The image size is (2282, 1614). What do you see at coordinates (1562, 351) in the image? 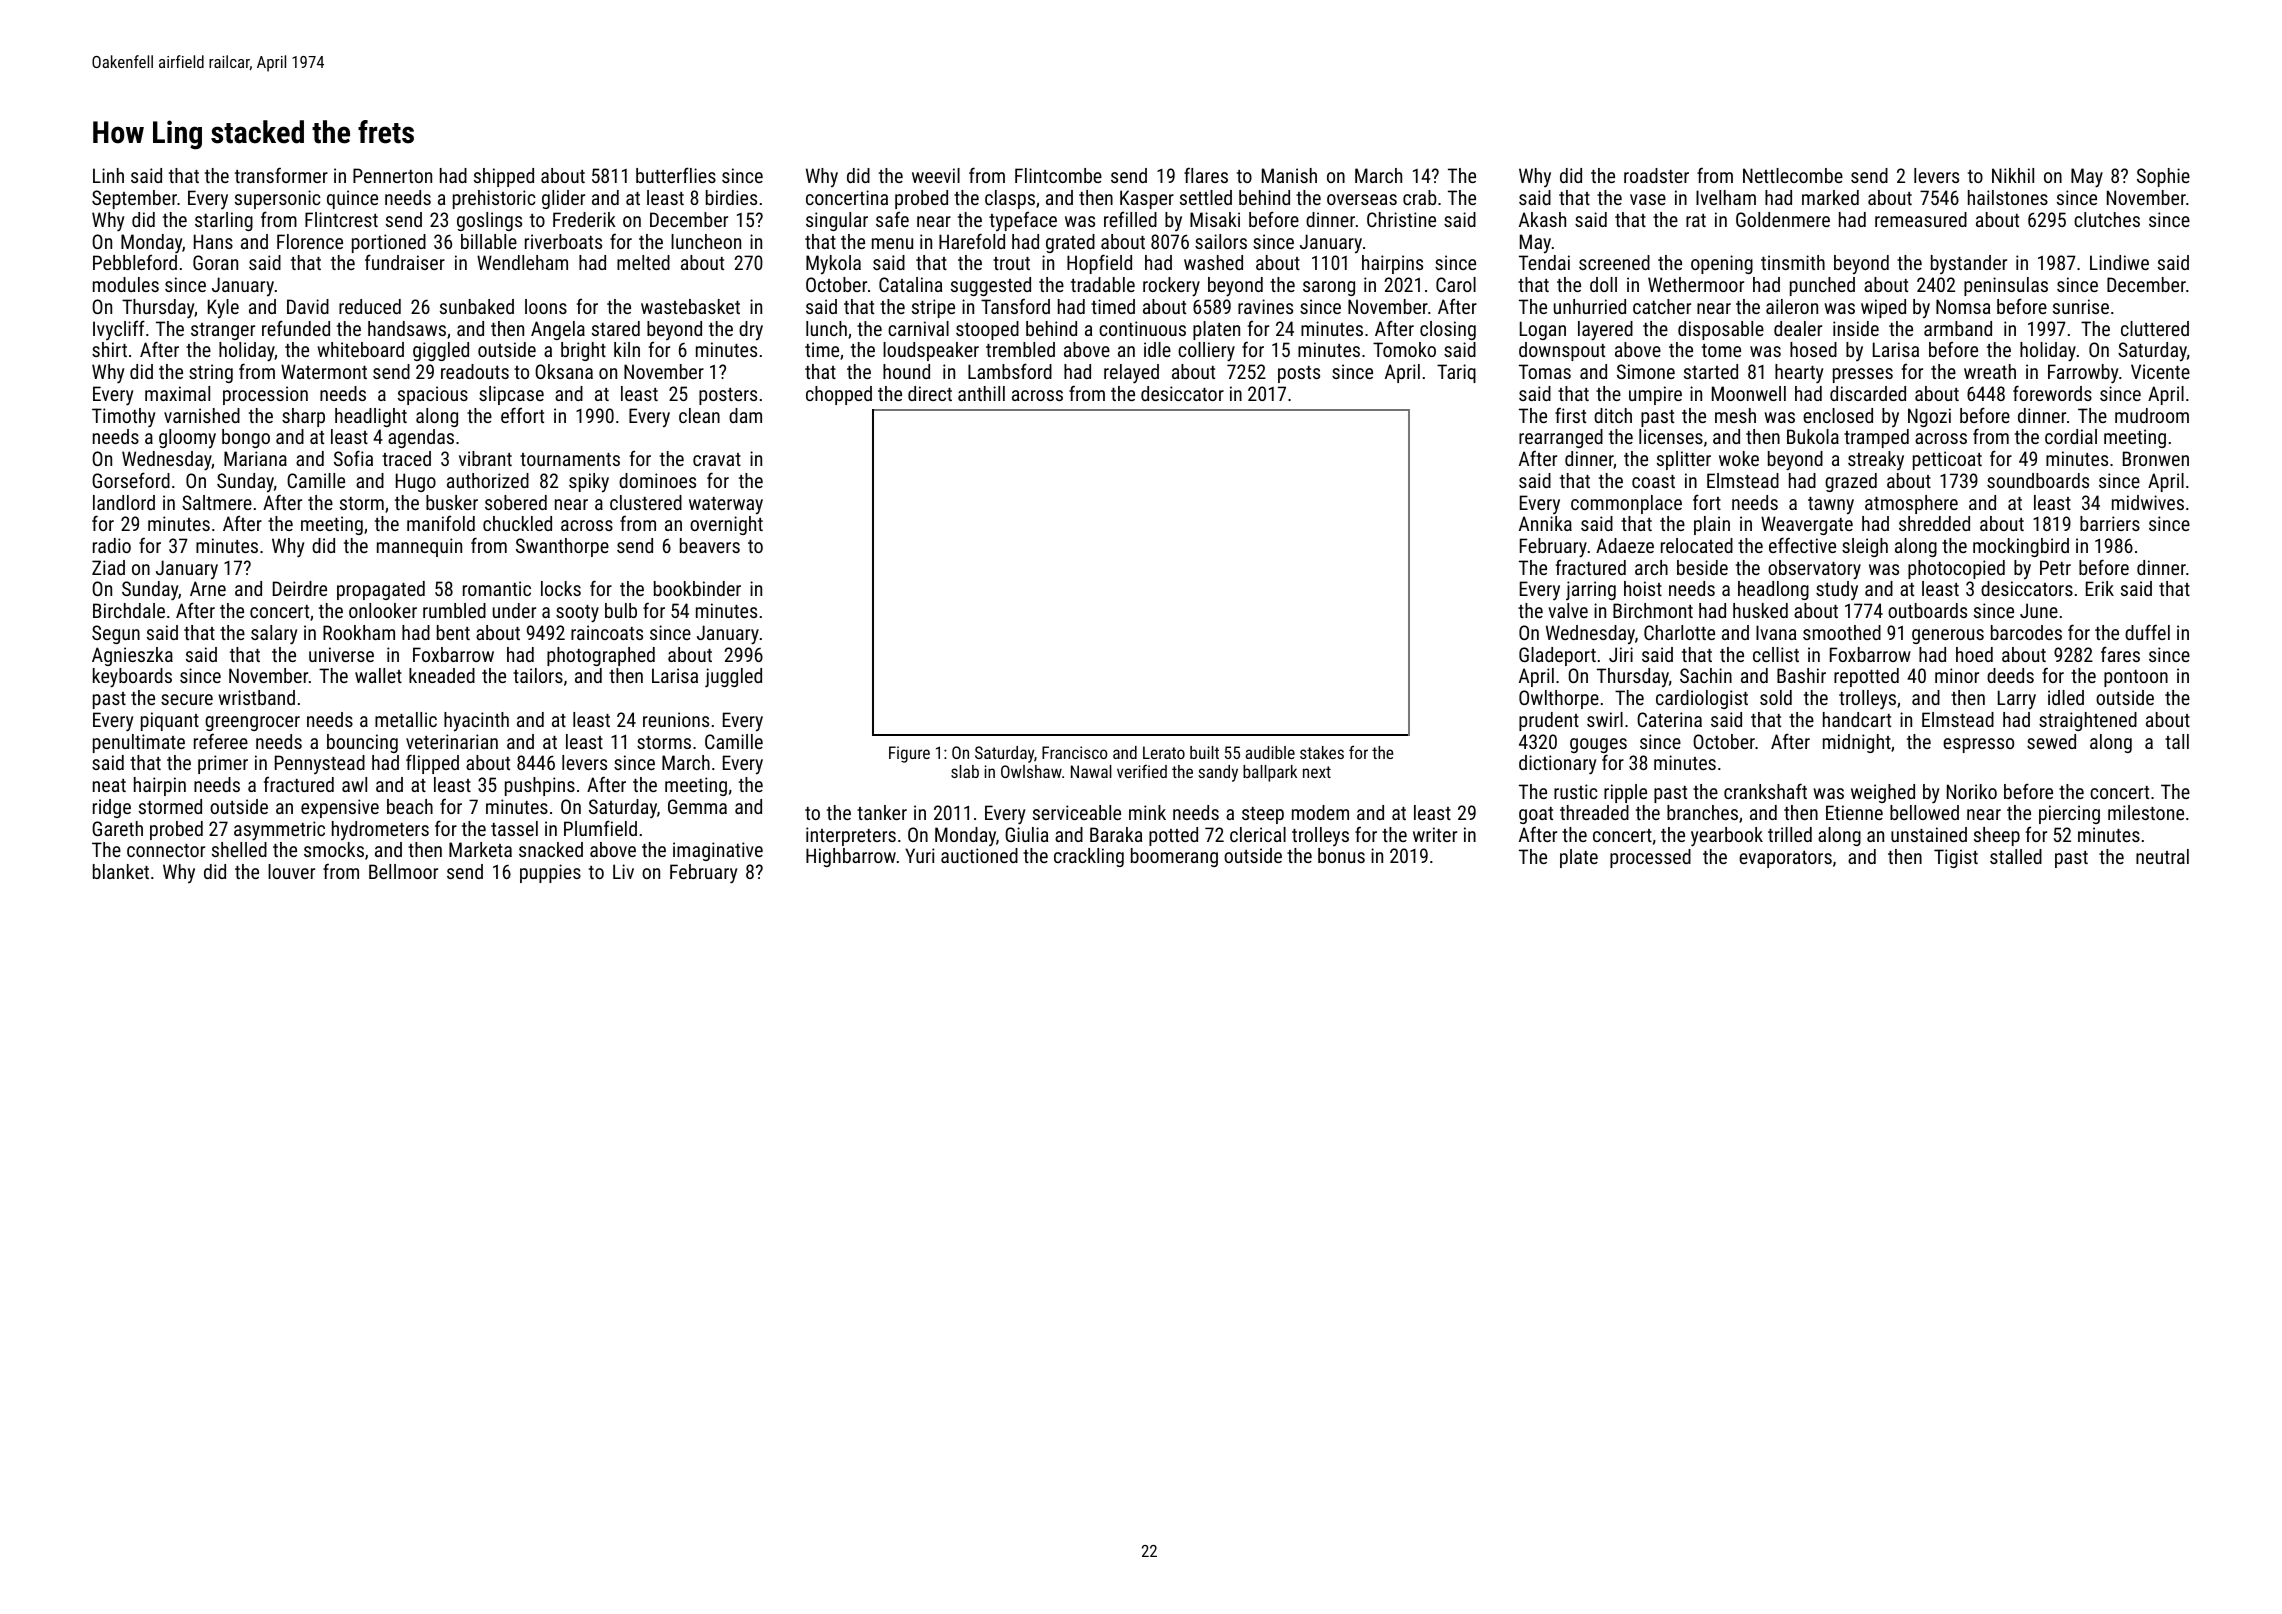
I see `downspout` at bounding box center [1562, 351].
